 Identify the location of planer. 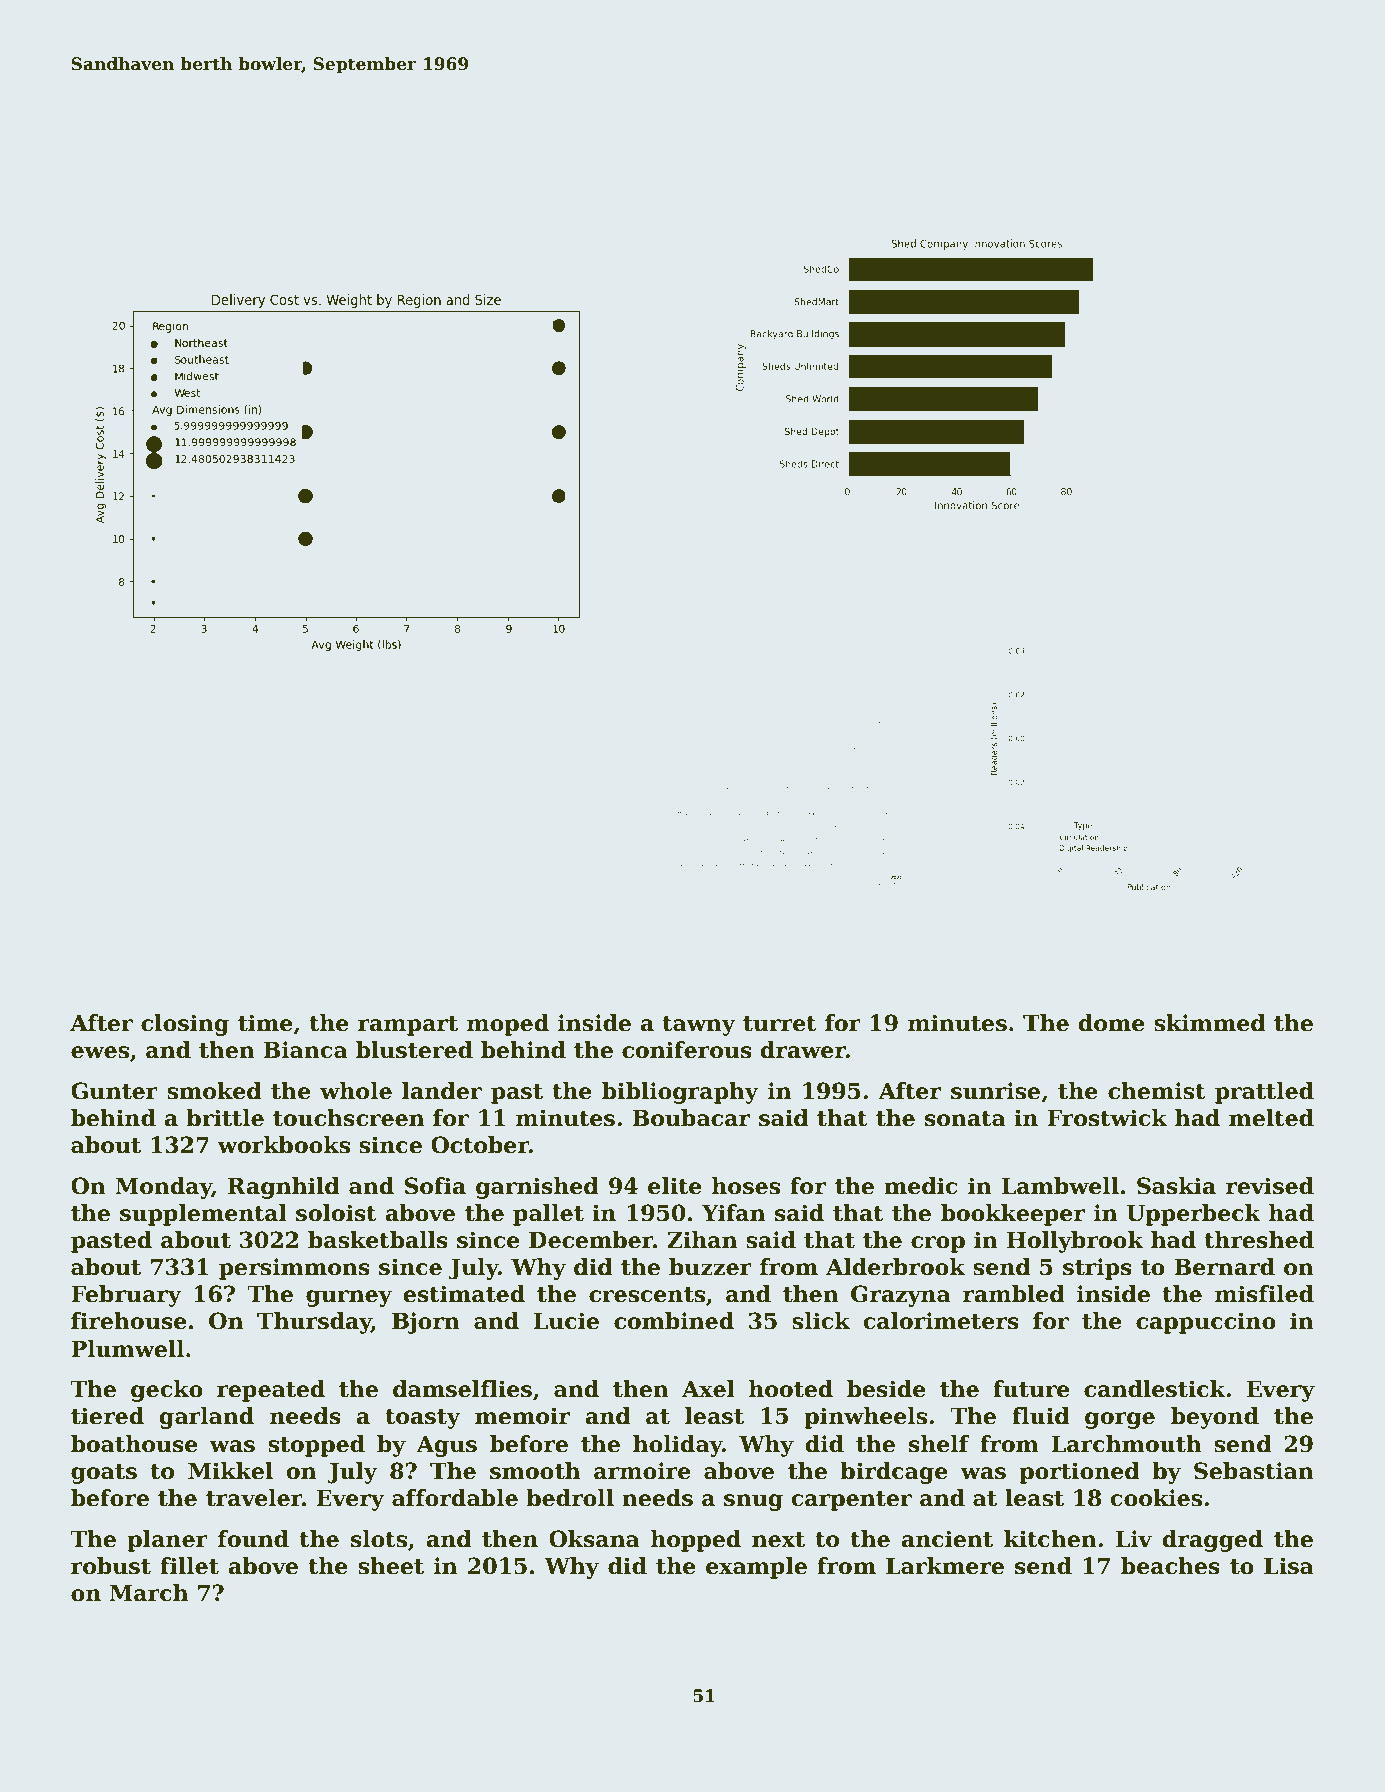
(167, 1541).
